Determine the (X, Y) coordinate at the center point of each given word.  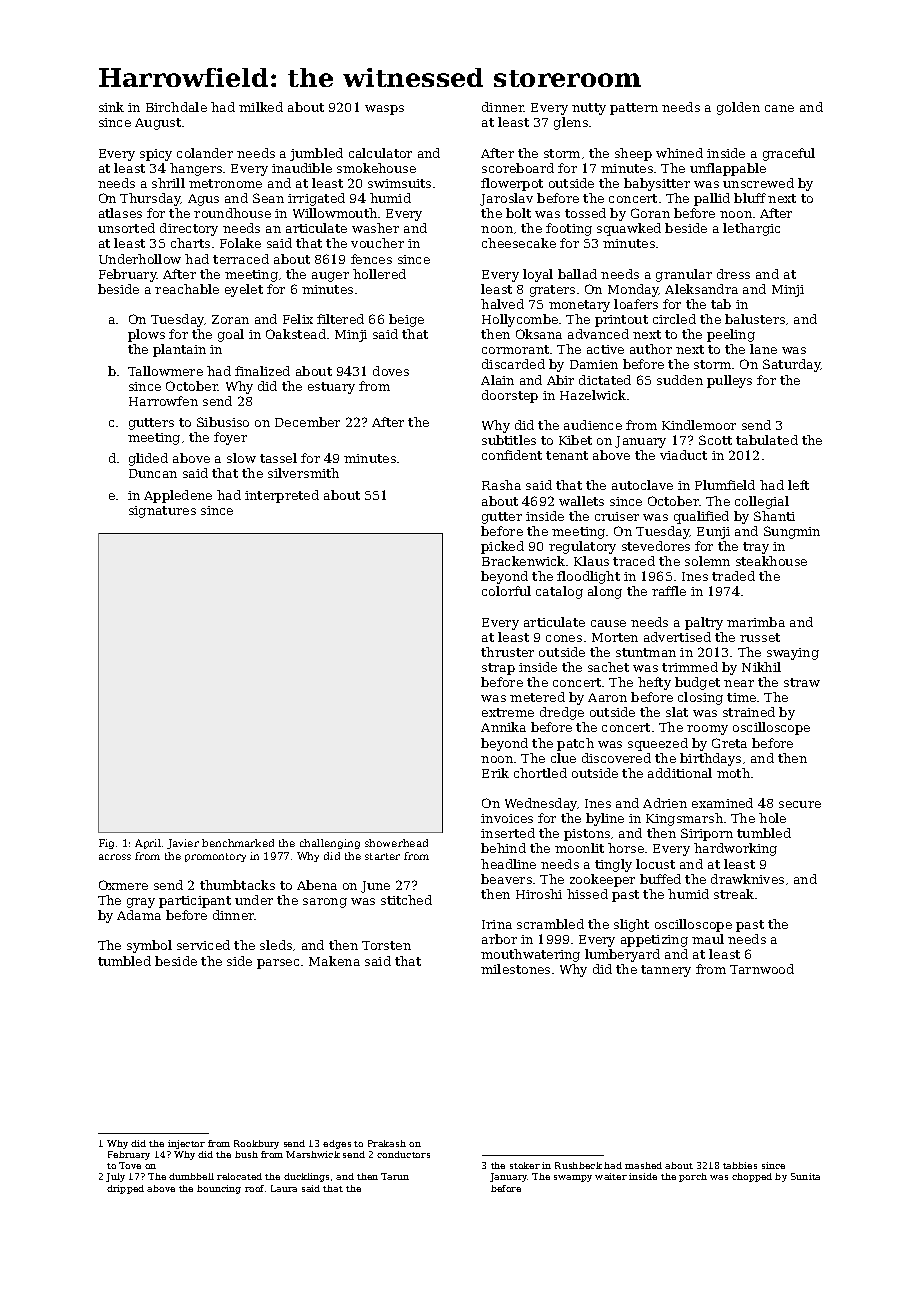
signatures (162, 512)
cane (779, 108)
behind (503, 848)
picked (502, 547)
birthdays (710, 759)
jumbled (316, 154)
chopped (752, 1177)
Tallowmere (165, 371)
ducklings (306, 1177)
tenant (567, 455)
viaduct (683, 455)
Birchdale (176, 107)
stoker (525, 1165)
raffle (669, 591)
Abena (317, 885)
